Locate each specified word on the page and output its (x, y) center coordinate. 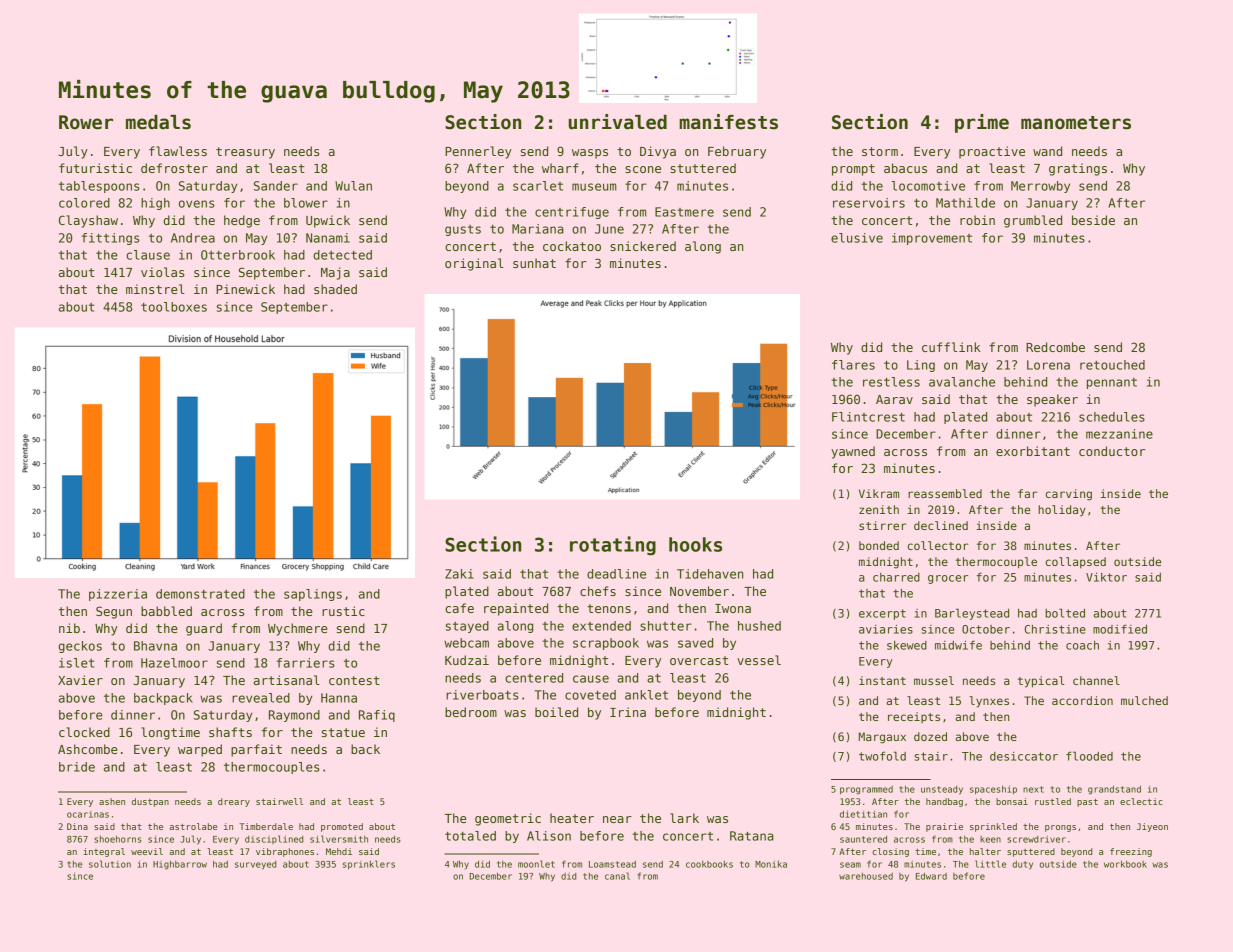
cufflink (951, 347)
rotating (613, 546)
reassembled (945, 493)
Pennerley (478, 152)
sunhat (534, 263)
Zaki (459, 574)
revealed (261, 698)
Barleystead (972, 614)
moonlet (536, 864)
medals (158, 122)
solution (110, 864)
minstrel (155, 289)
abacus (905, 168)
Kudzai (467, 660)
